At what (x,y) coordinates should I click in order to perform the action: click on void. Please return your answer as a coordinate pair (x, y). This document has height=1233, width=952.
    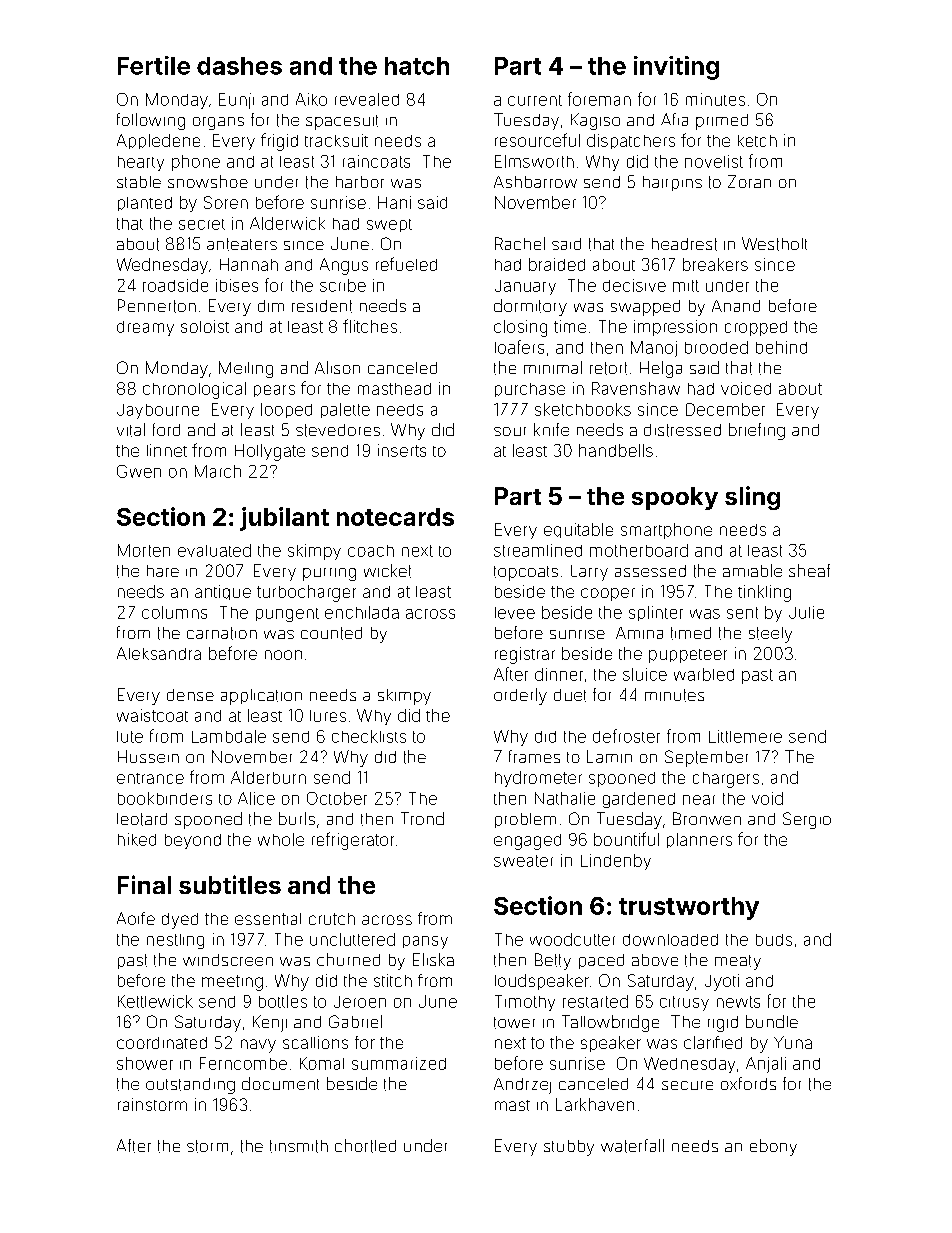
    Looking at the image, I should click on (767, 798).
